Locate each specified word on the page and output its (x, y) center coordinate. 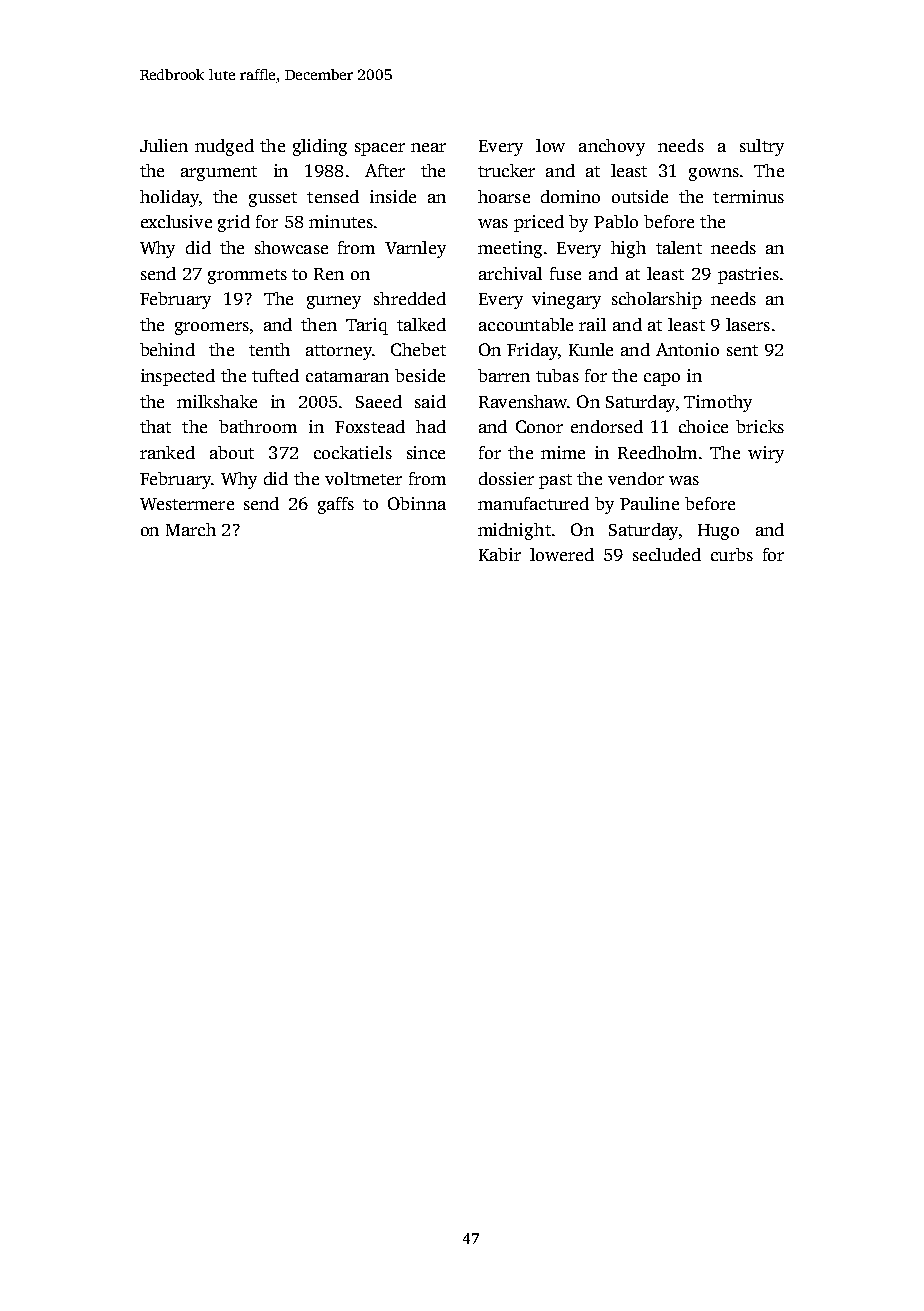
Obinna (417, 503)
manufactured (533, 503)
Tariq (367, 326)
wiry (766, 454)
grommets (247, 276)
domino (570, 196)
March (191, 529)
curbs (732, 554)
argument (219, 173)
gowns (714, 174)
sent (742, 350)
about (232, 452)
